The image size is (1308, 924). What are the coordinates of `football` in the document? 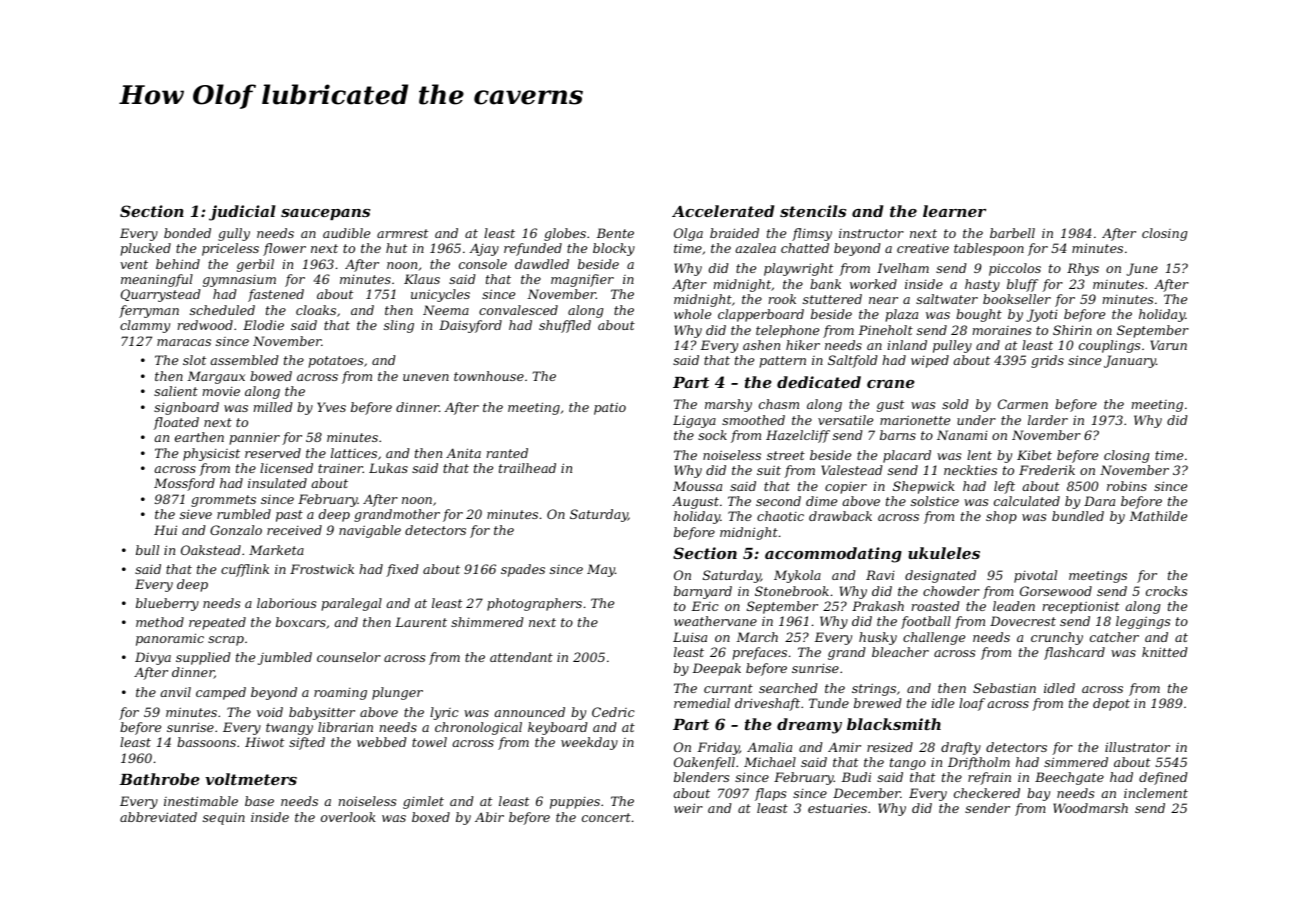 It's located at (926, 622).
